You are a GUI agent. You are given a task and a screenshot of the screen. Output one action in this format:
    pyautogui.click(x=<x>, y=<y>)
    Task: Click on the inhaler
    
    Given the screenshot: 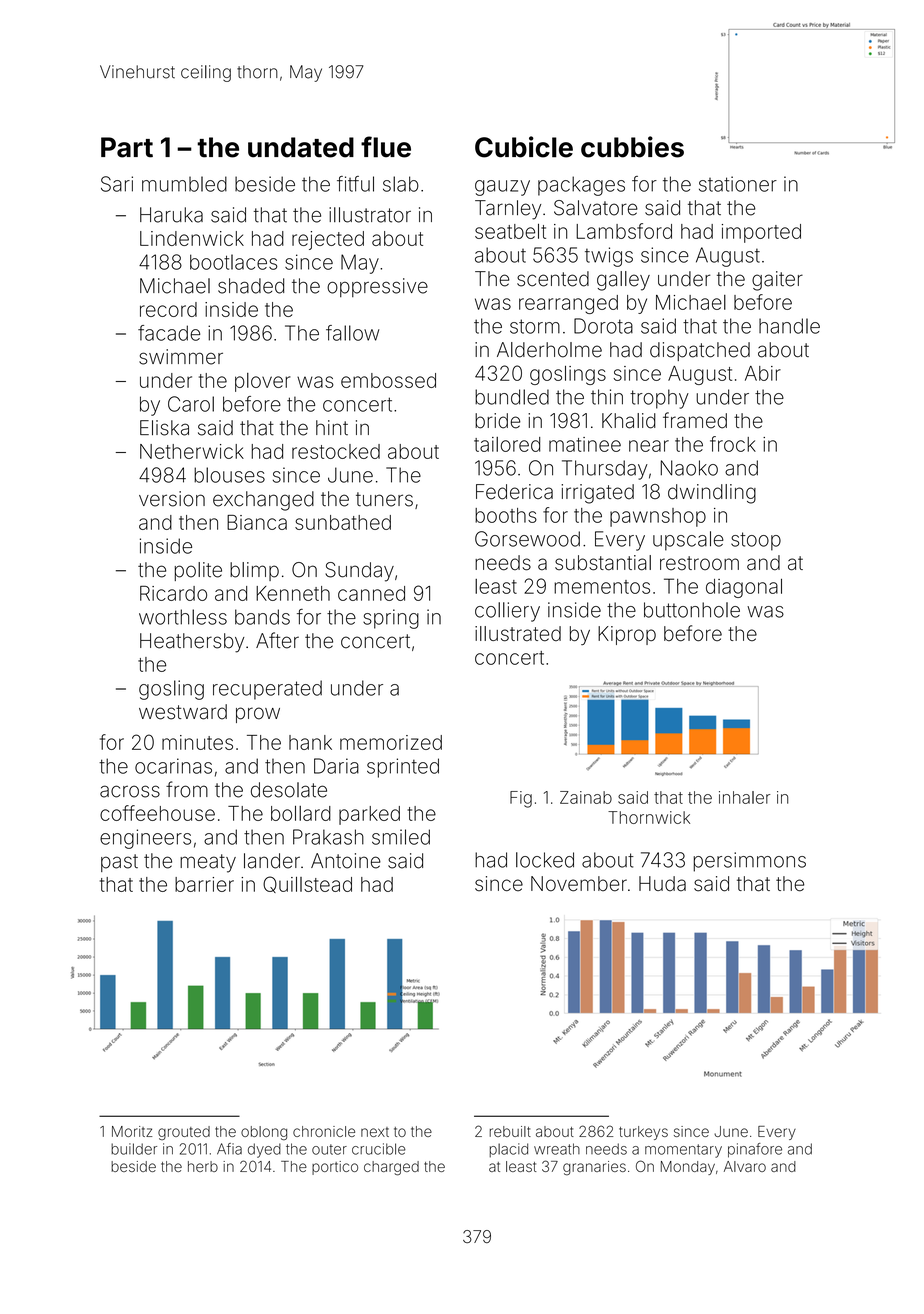 What is the action you would take?
    pyautogui.click(x=744, y=797)
